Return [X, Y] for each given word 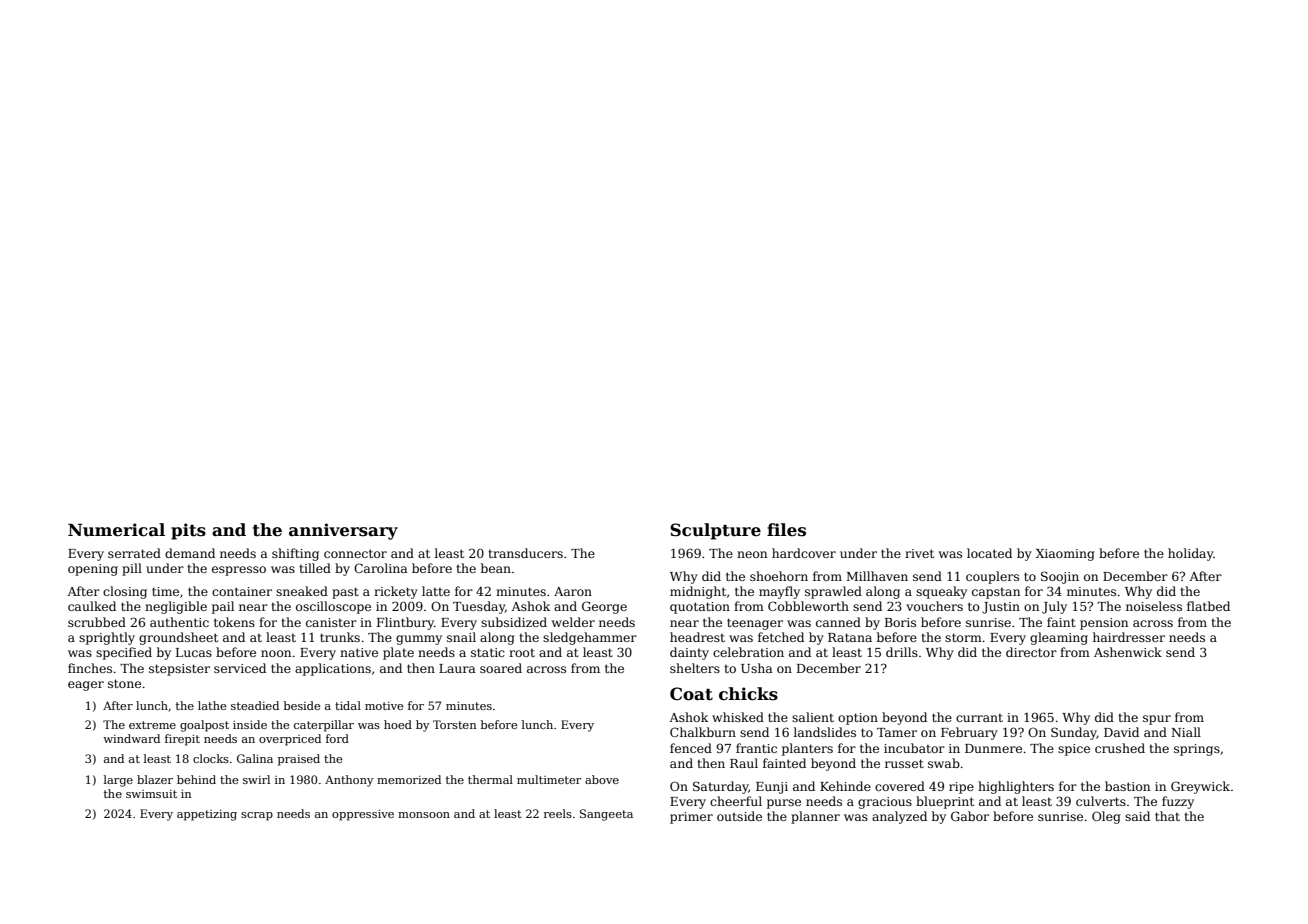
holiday [1190, 554]
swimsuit [151, 794]
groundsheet [178, 638]
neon [752, 554]
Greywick [1200, 787]
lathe [212, 705]
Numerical [116, 530]
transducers [525, 553]
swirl [256, 779]
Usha [757, 668]
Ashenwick [1128, 652]
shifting [295, 554]
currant [979, 718]
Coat [691, 694]
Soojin [1060, 577]
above [602, 779]
